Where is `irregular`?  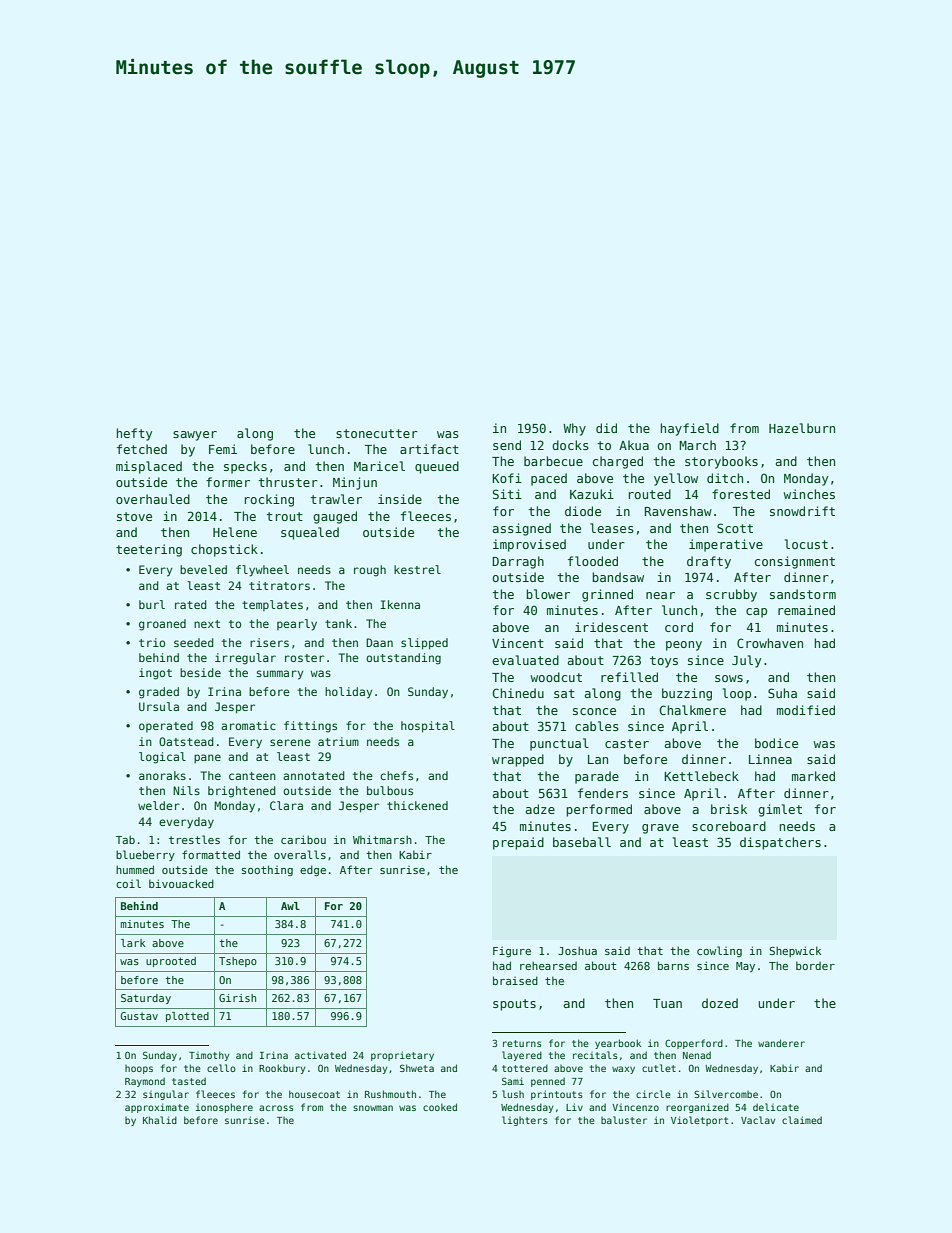
irregular is located at coordinates (245, 659).
